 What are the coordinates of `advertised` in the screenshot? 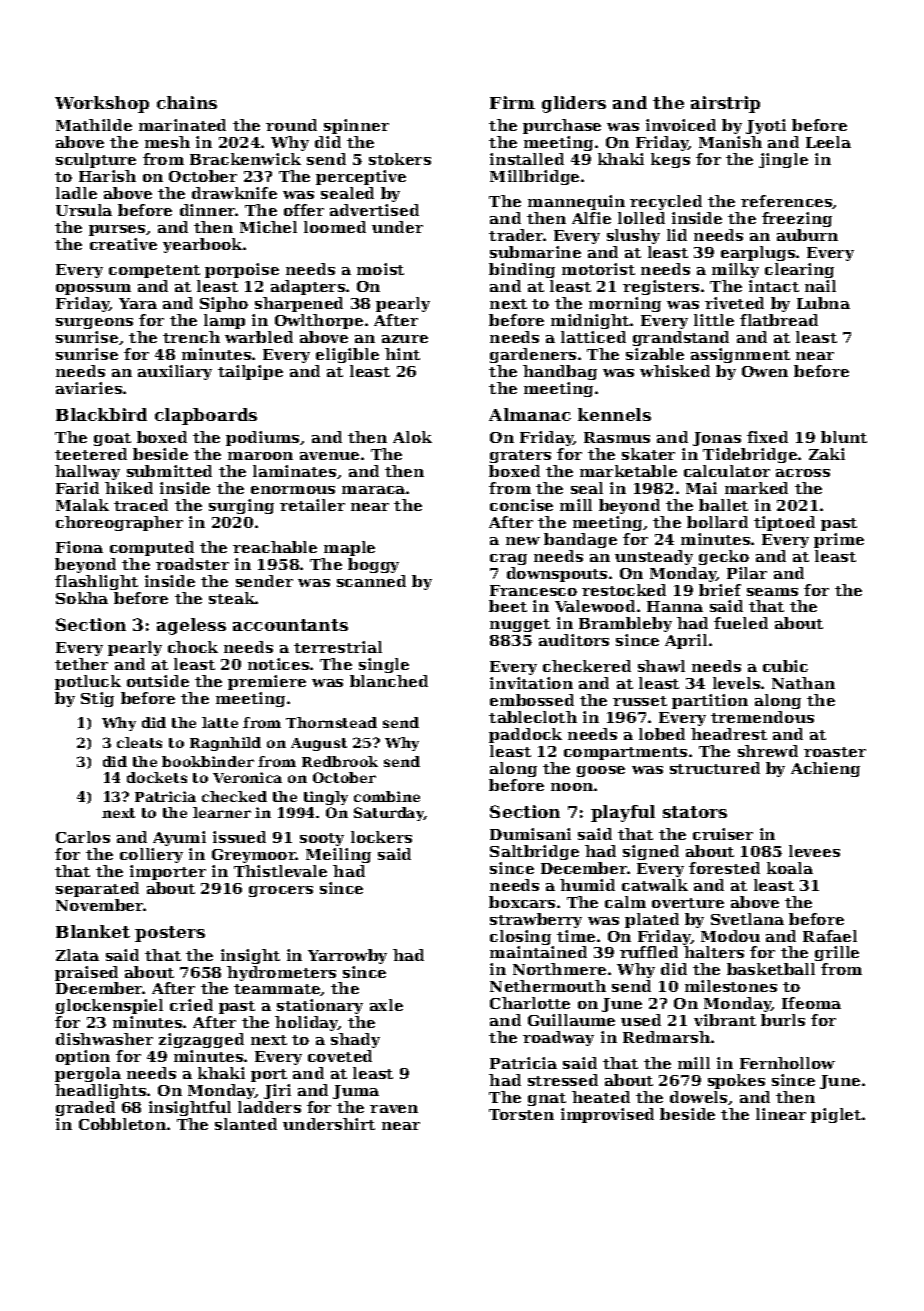 It's located at (374, 210).
